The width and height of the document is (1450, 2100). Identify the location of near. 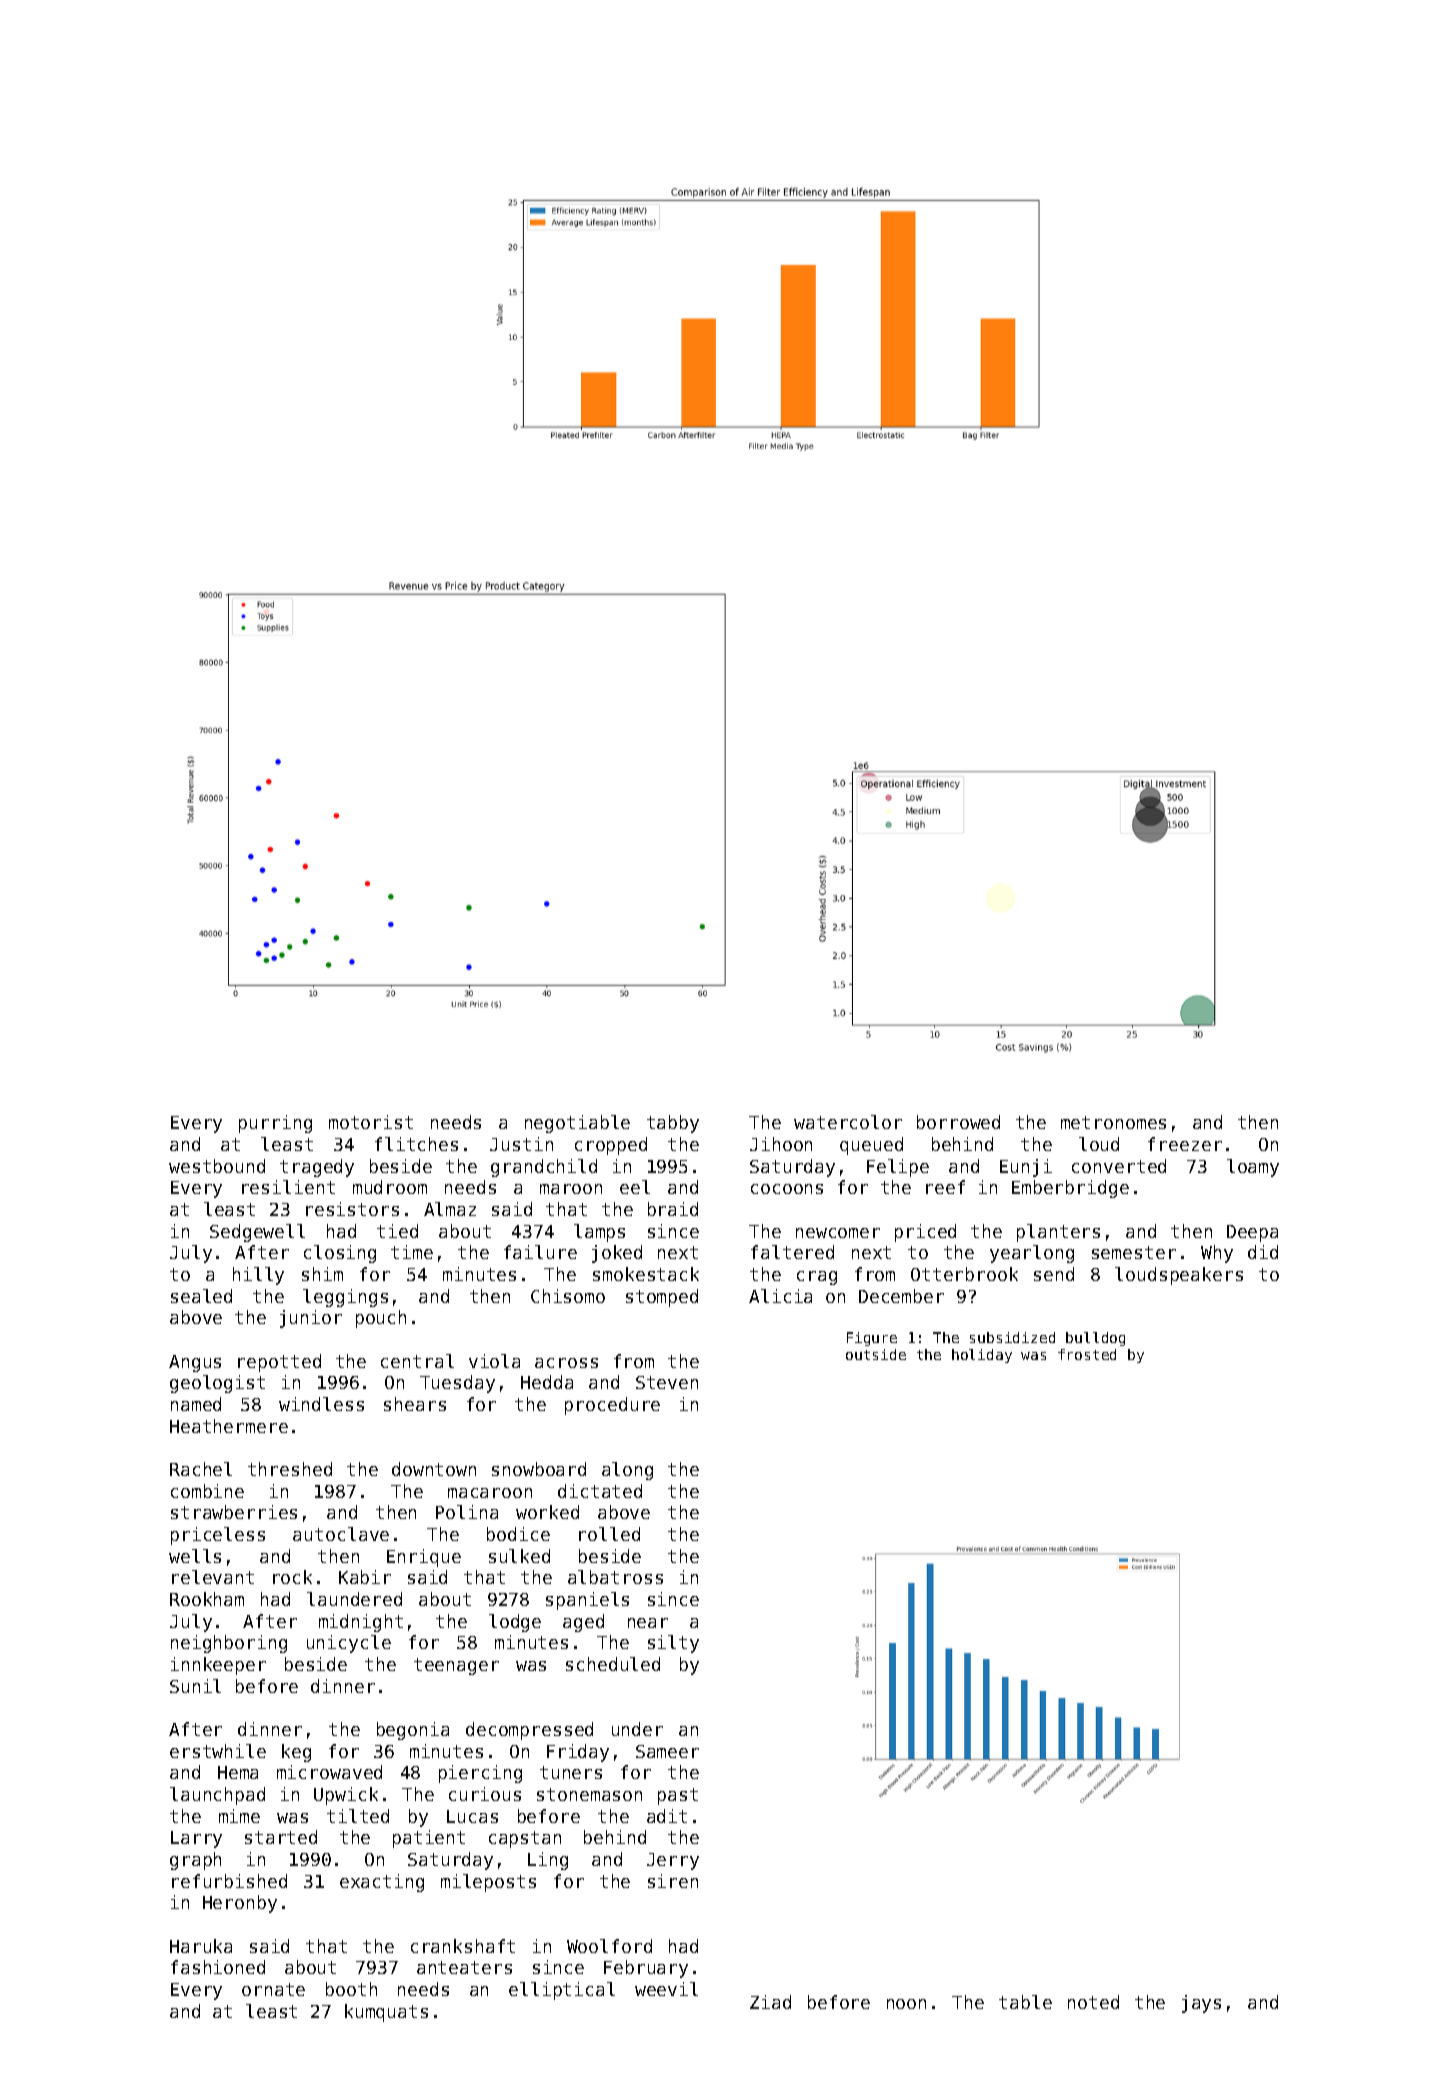
(648, 1623).
